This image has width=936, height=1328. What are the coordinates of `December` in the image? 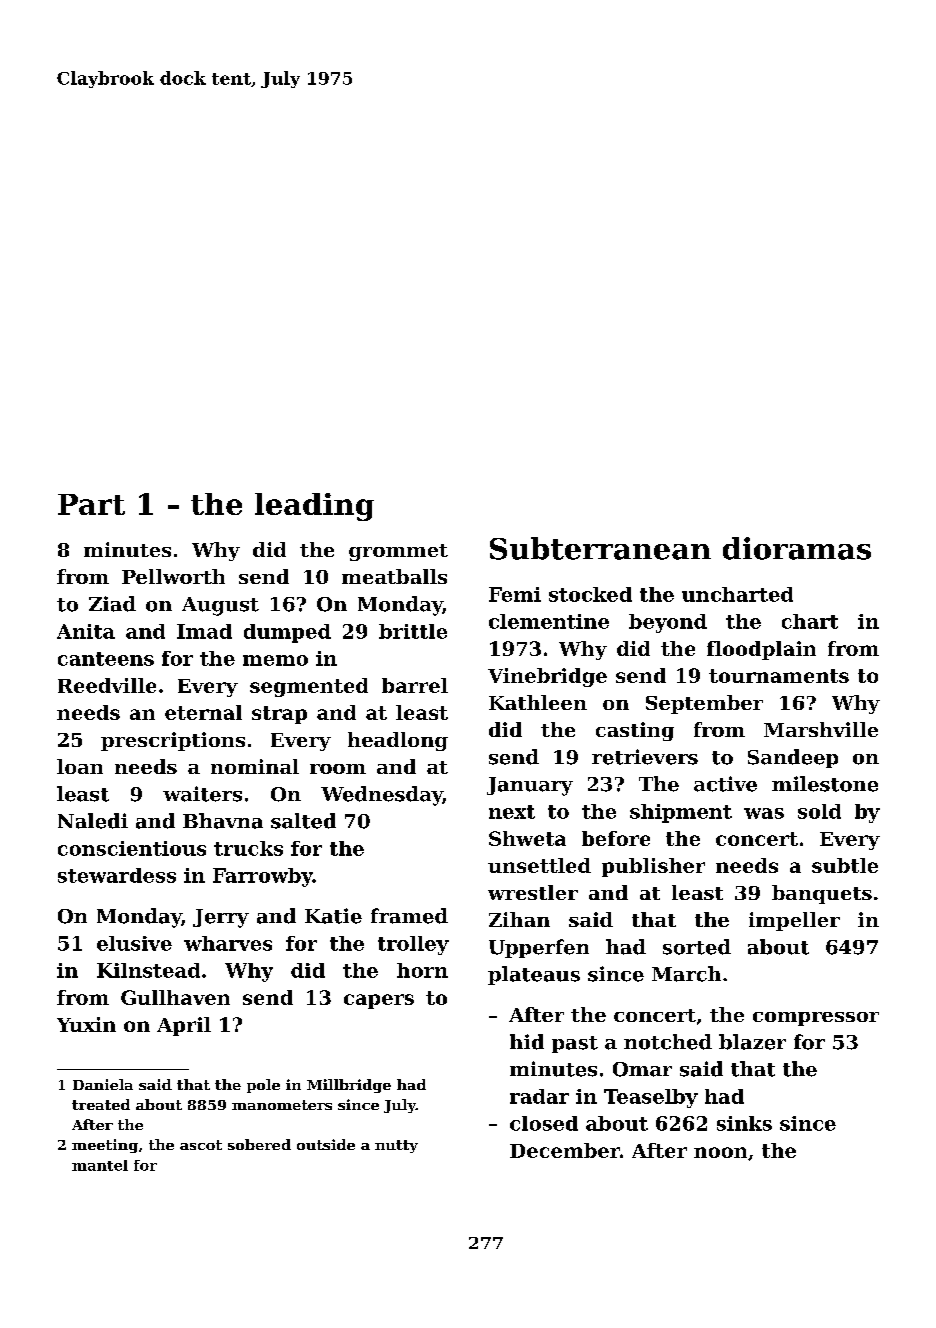 It's located at (565, 1150).
